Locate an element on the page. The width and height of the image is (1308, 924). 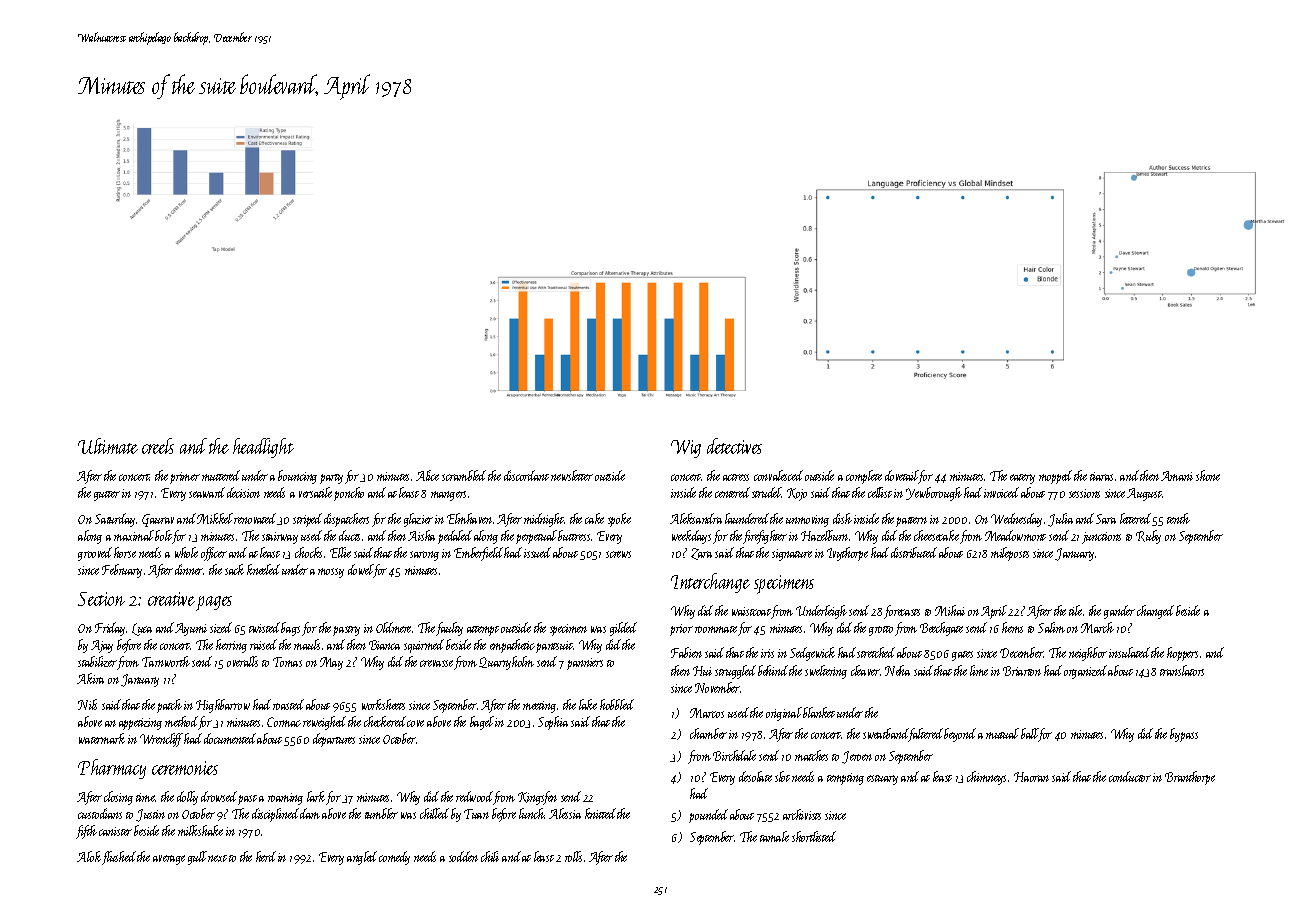
appetizing is located at coordinates (140, 724).
